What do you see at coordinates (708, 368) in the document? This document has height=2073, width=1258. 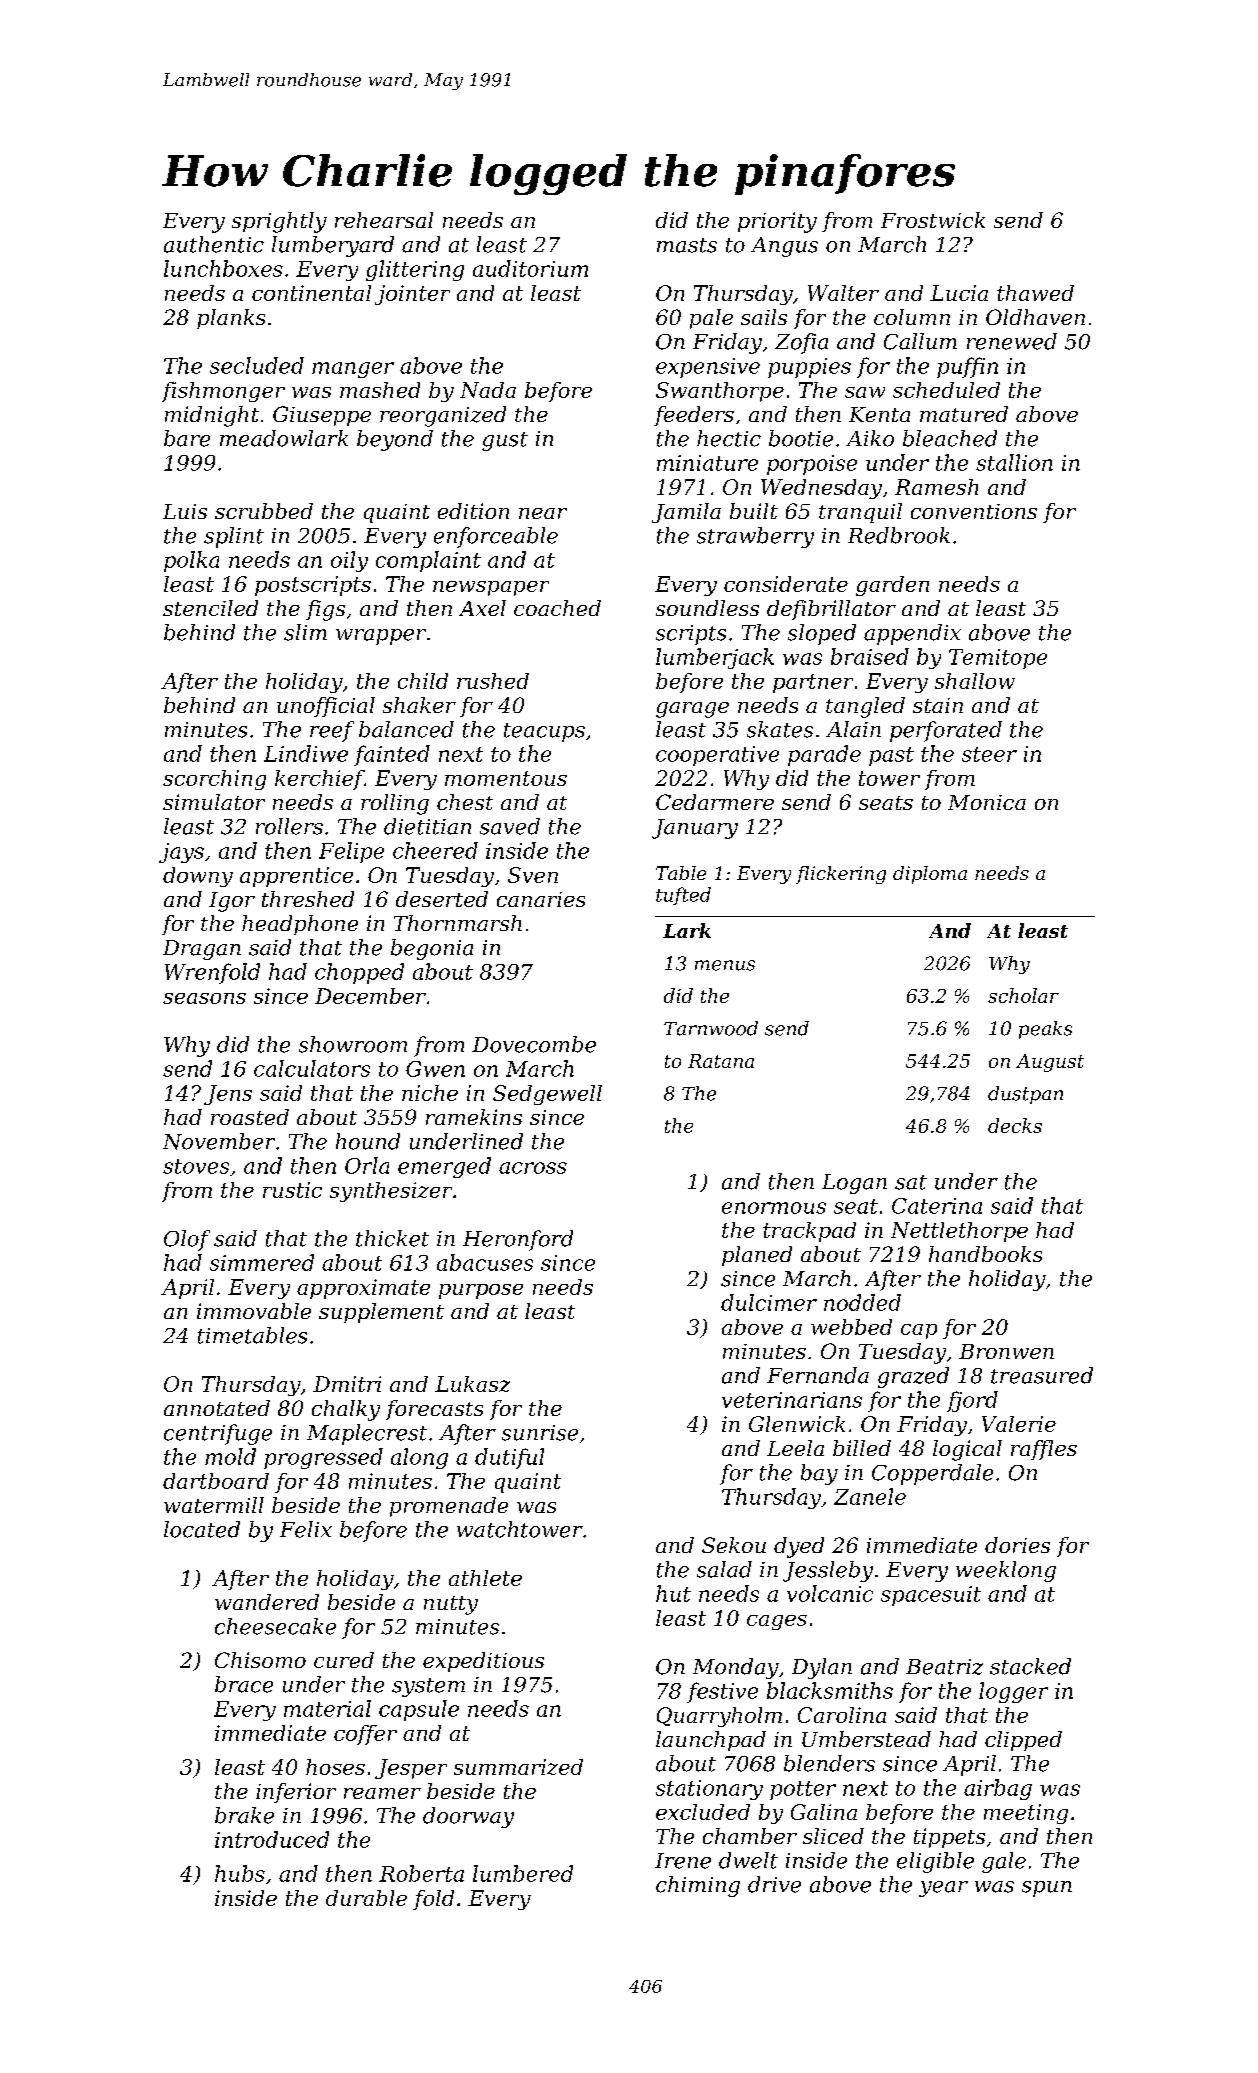 I see `expensive` at bounding box center [708, 368].
